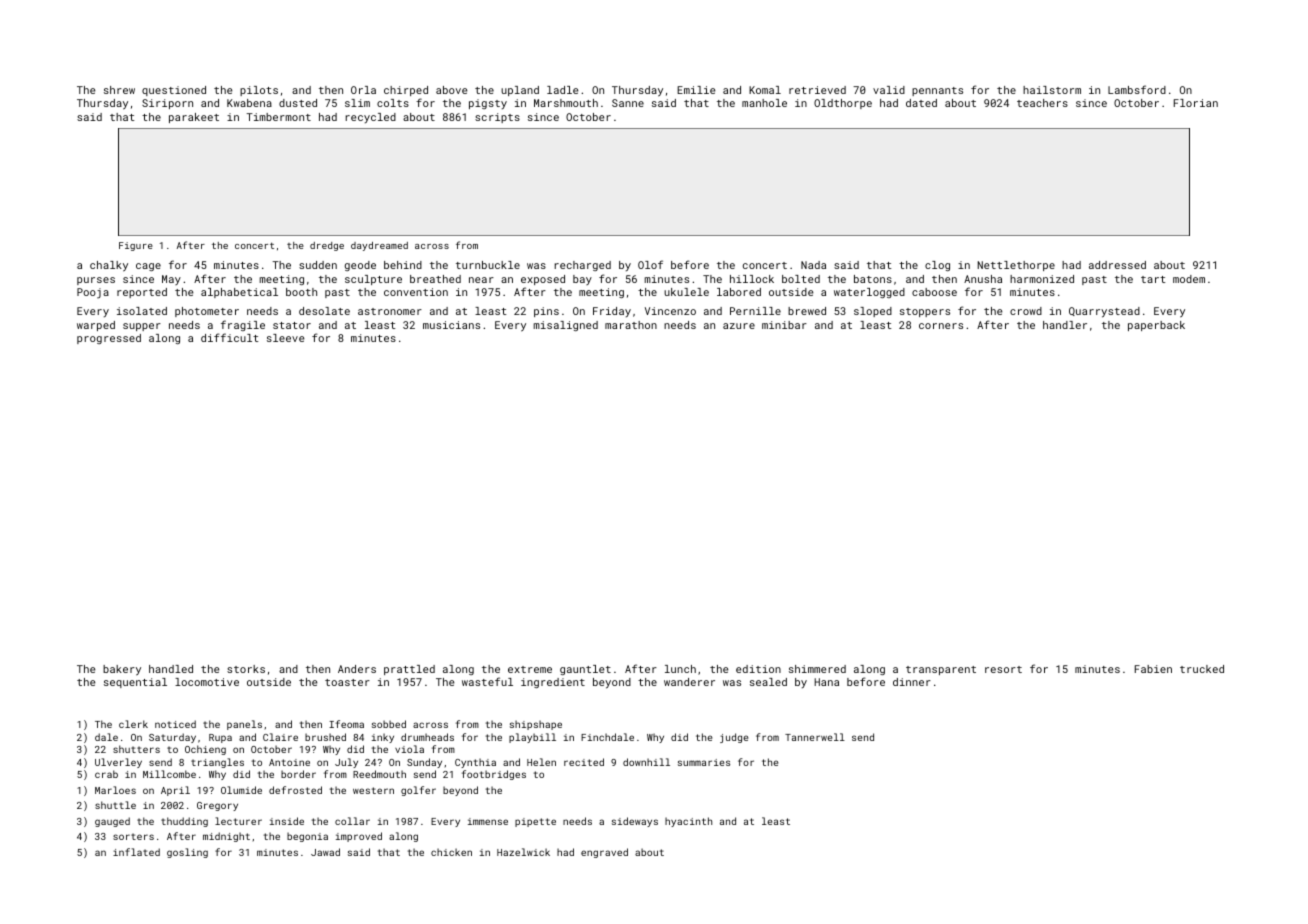  I want to click on Tannerwell, so click(815, 737).
